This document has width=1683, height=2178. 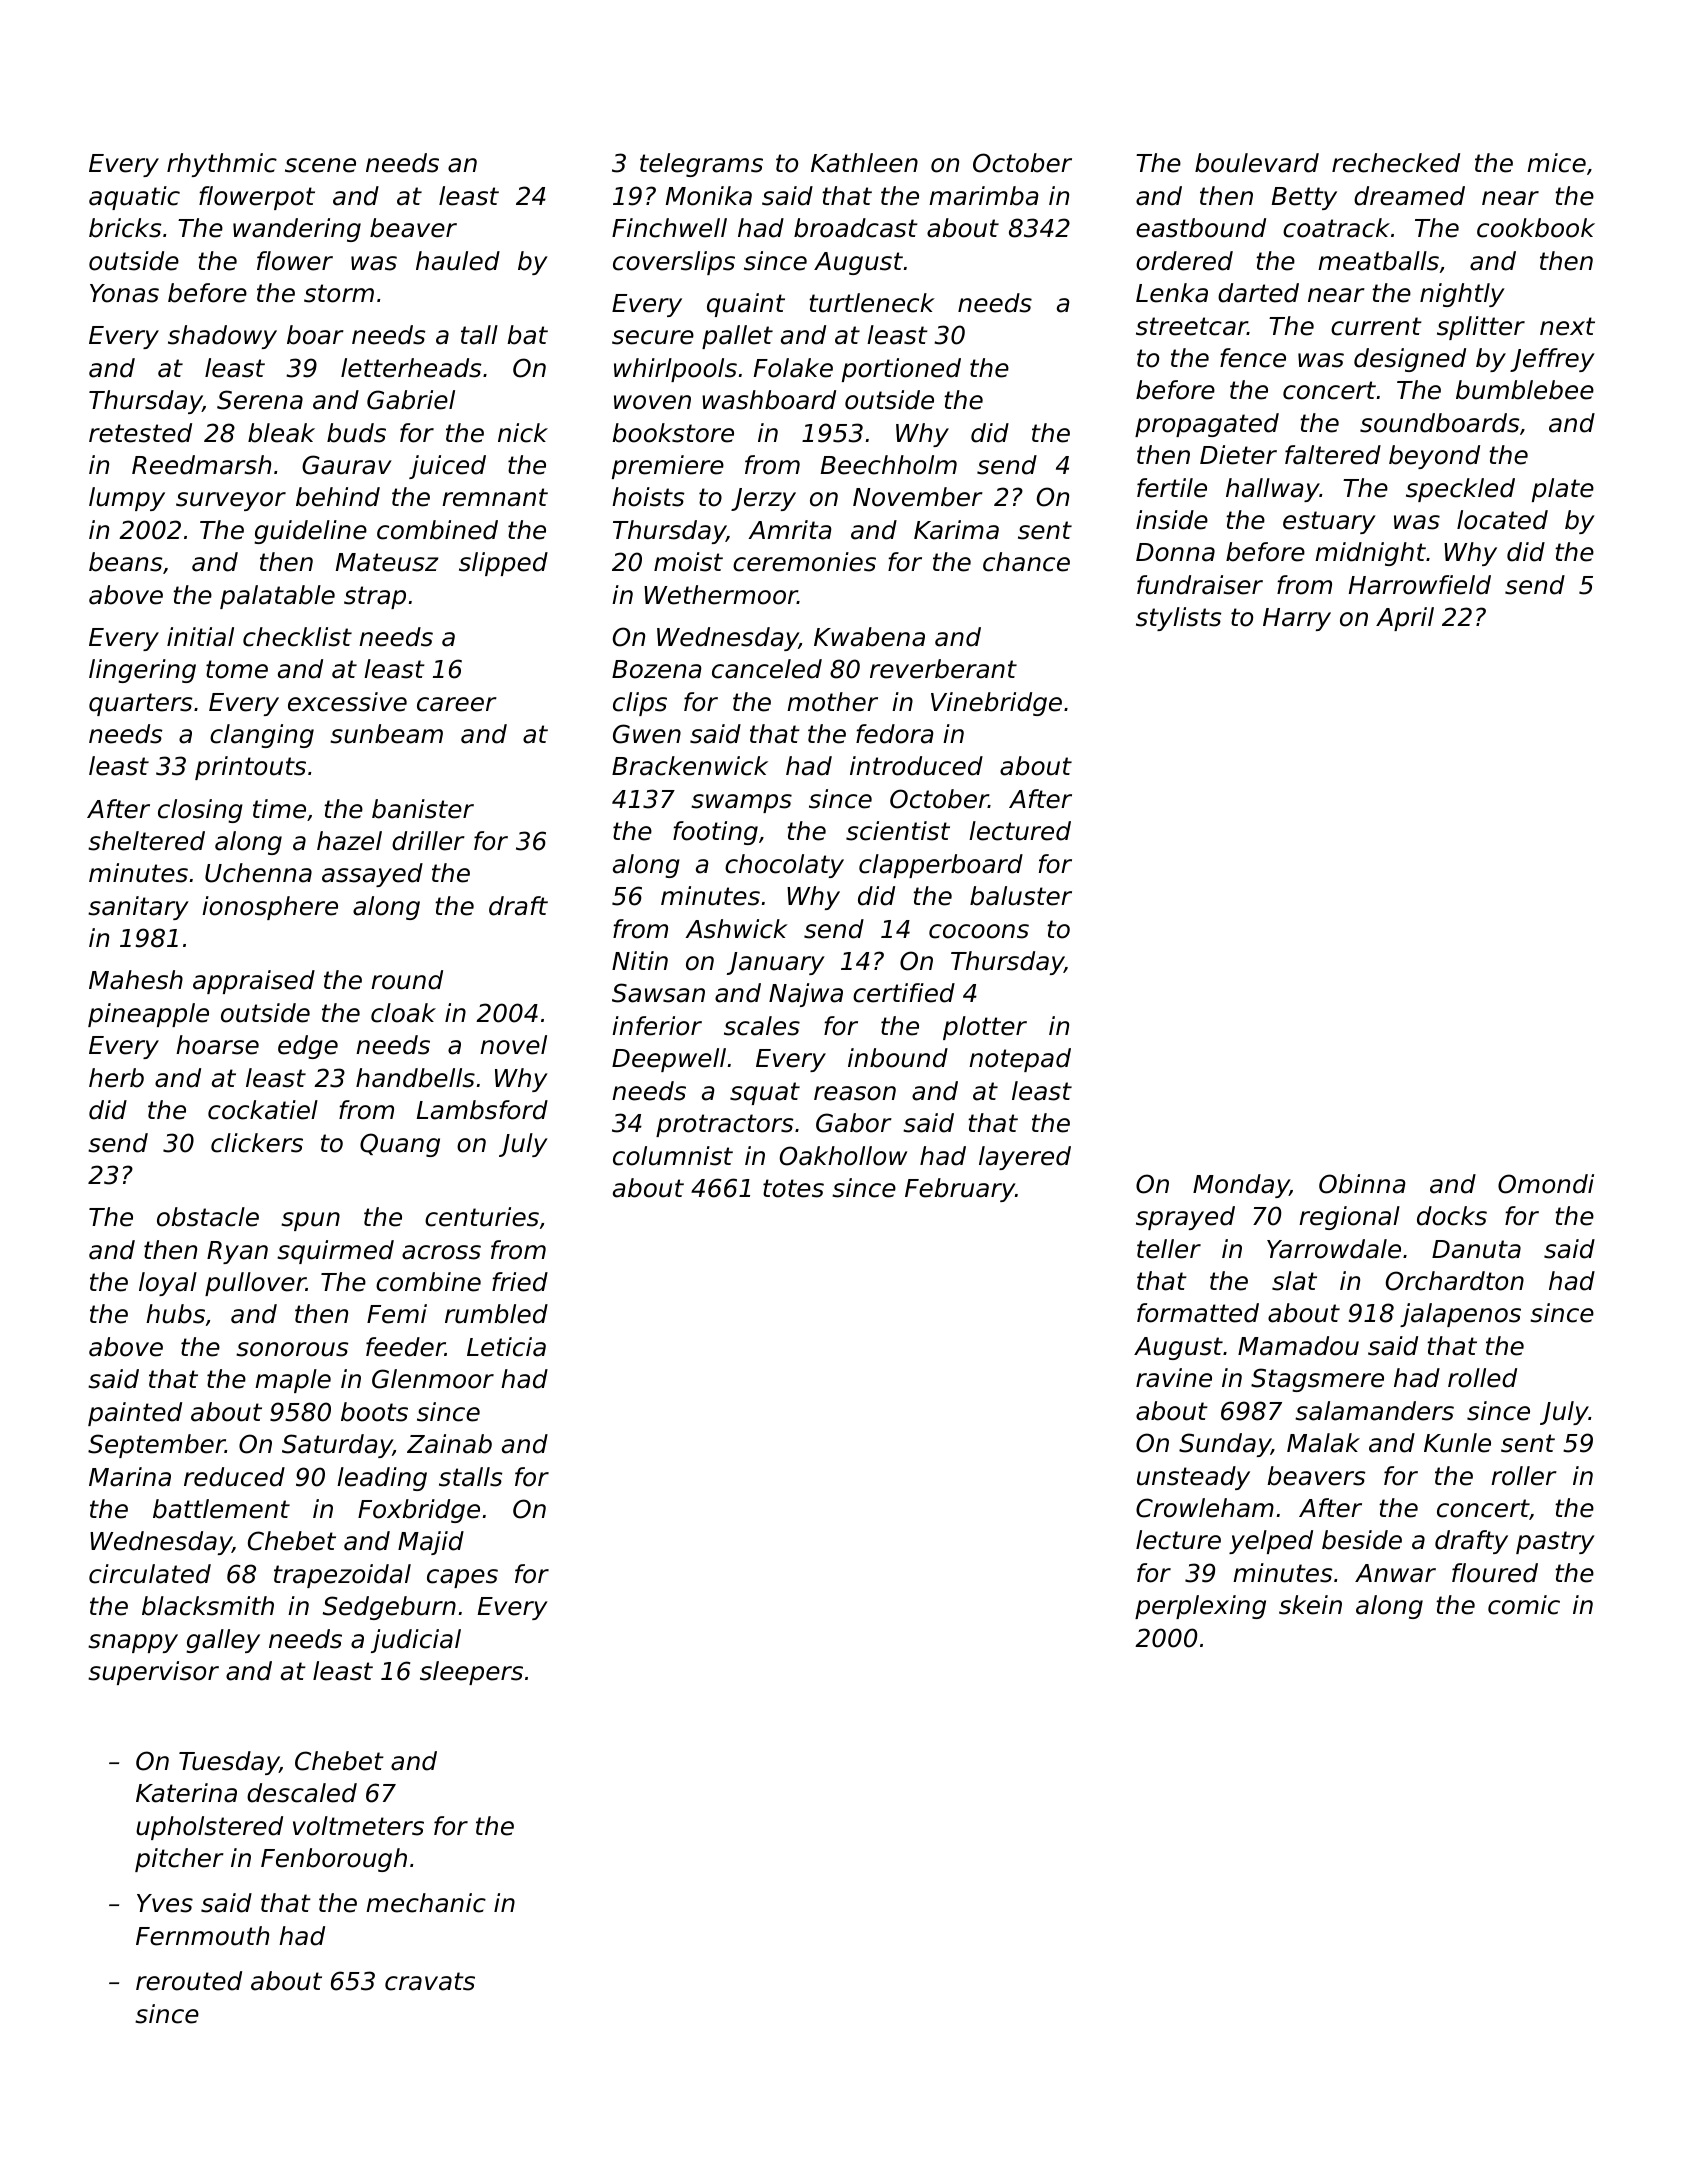 What do you see at coordinates (320, 165) in the document?
I see `scene` at bounding box center [320, 165].
